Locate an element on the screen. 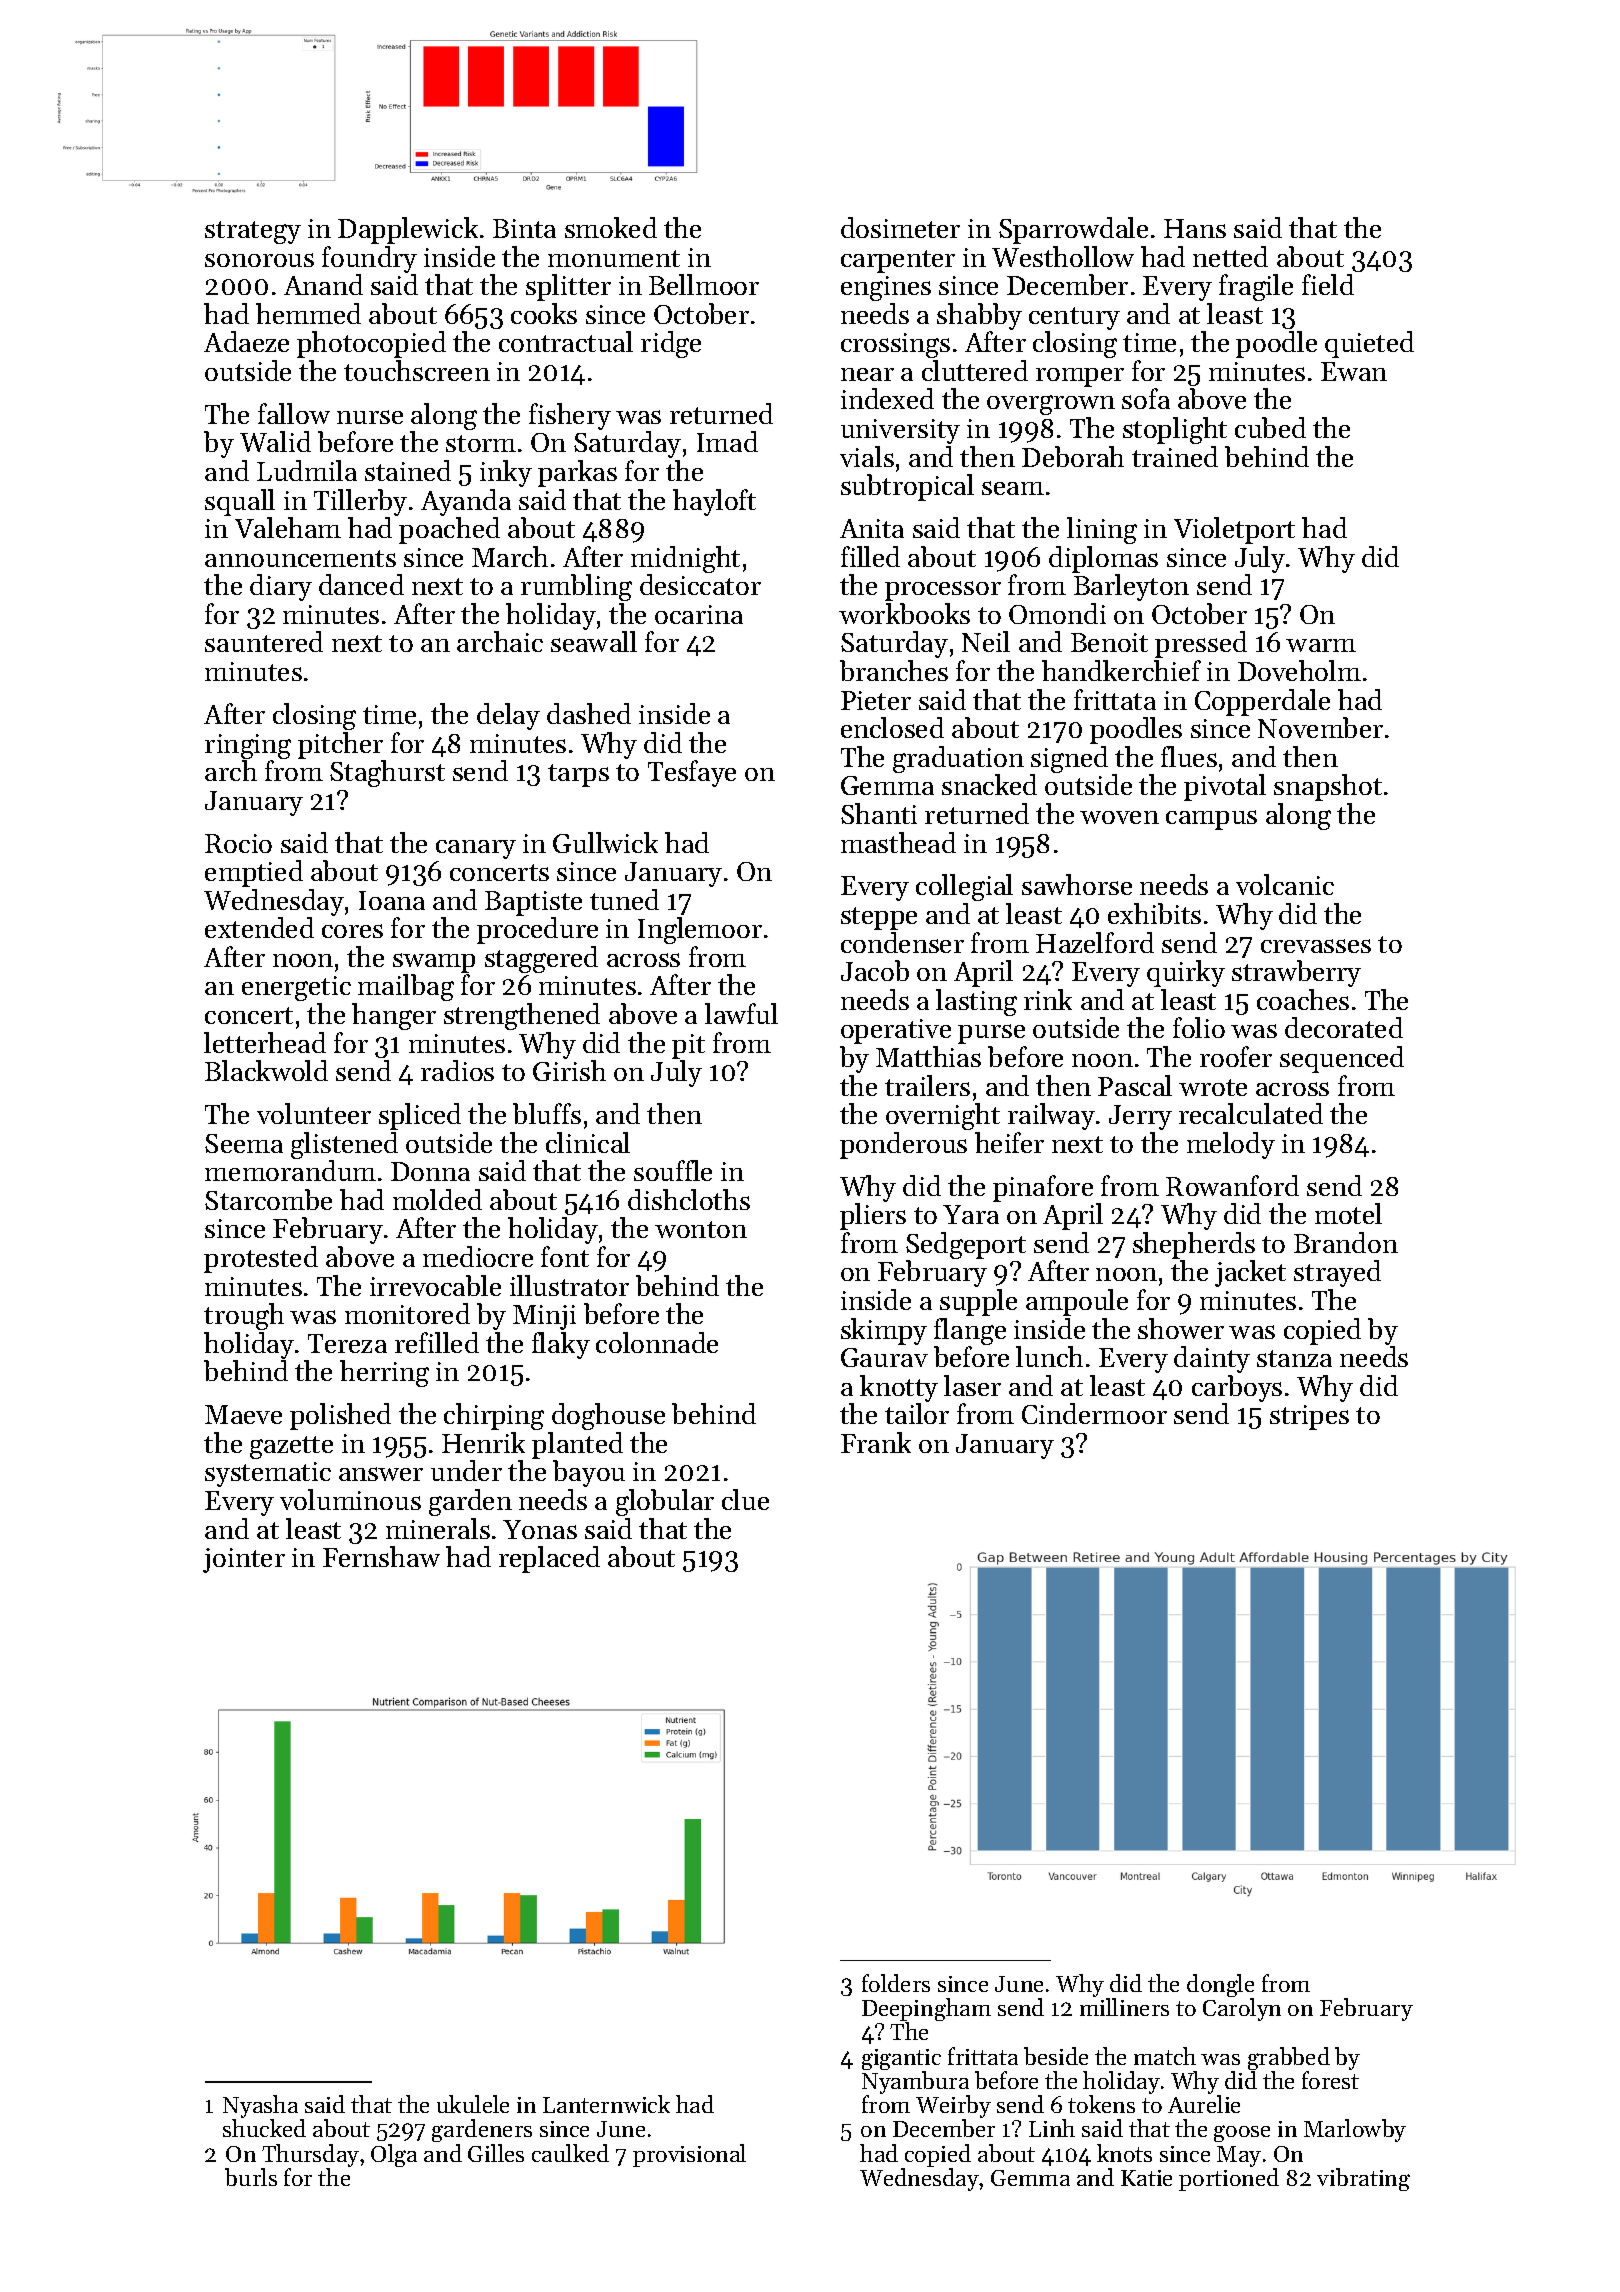 The height and width of the screenshot is (2292, 1620). pliers is located at coordinates (873, 1216).
